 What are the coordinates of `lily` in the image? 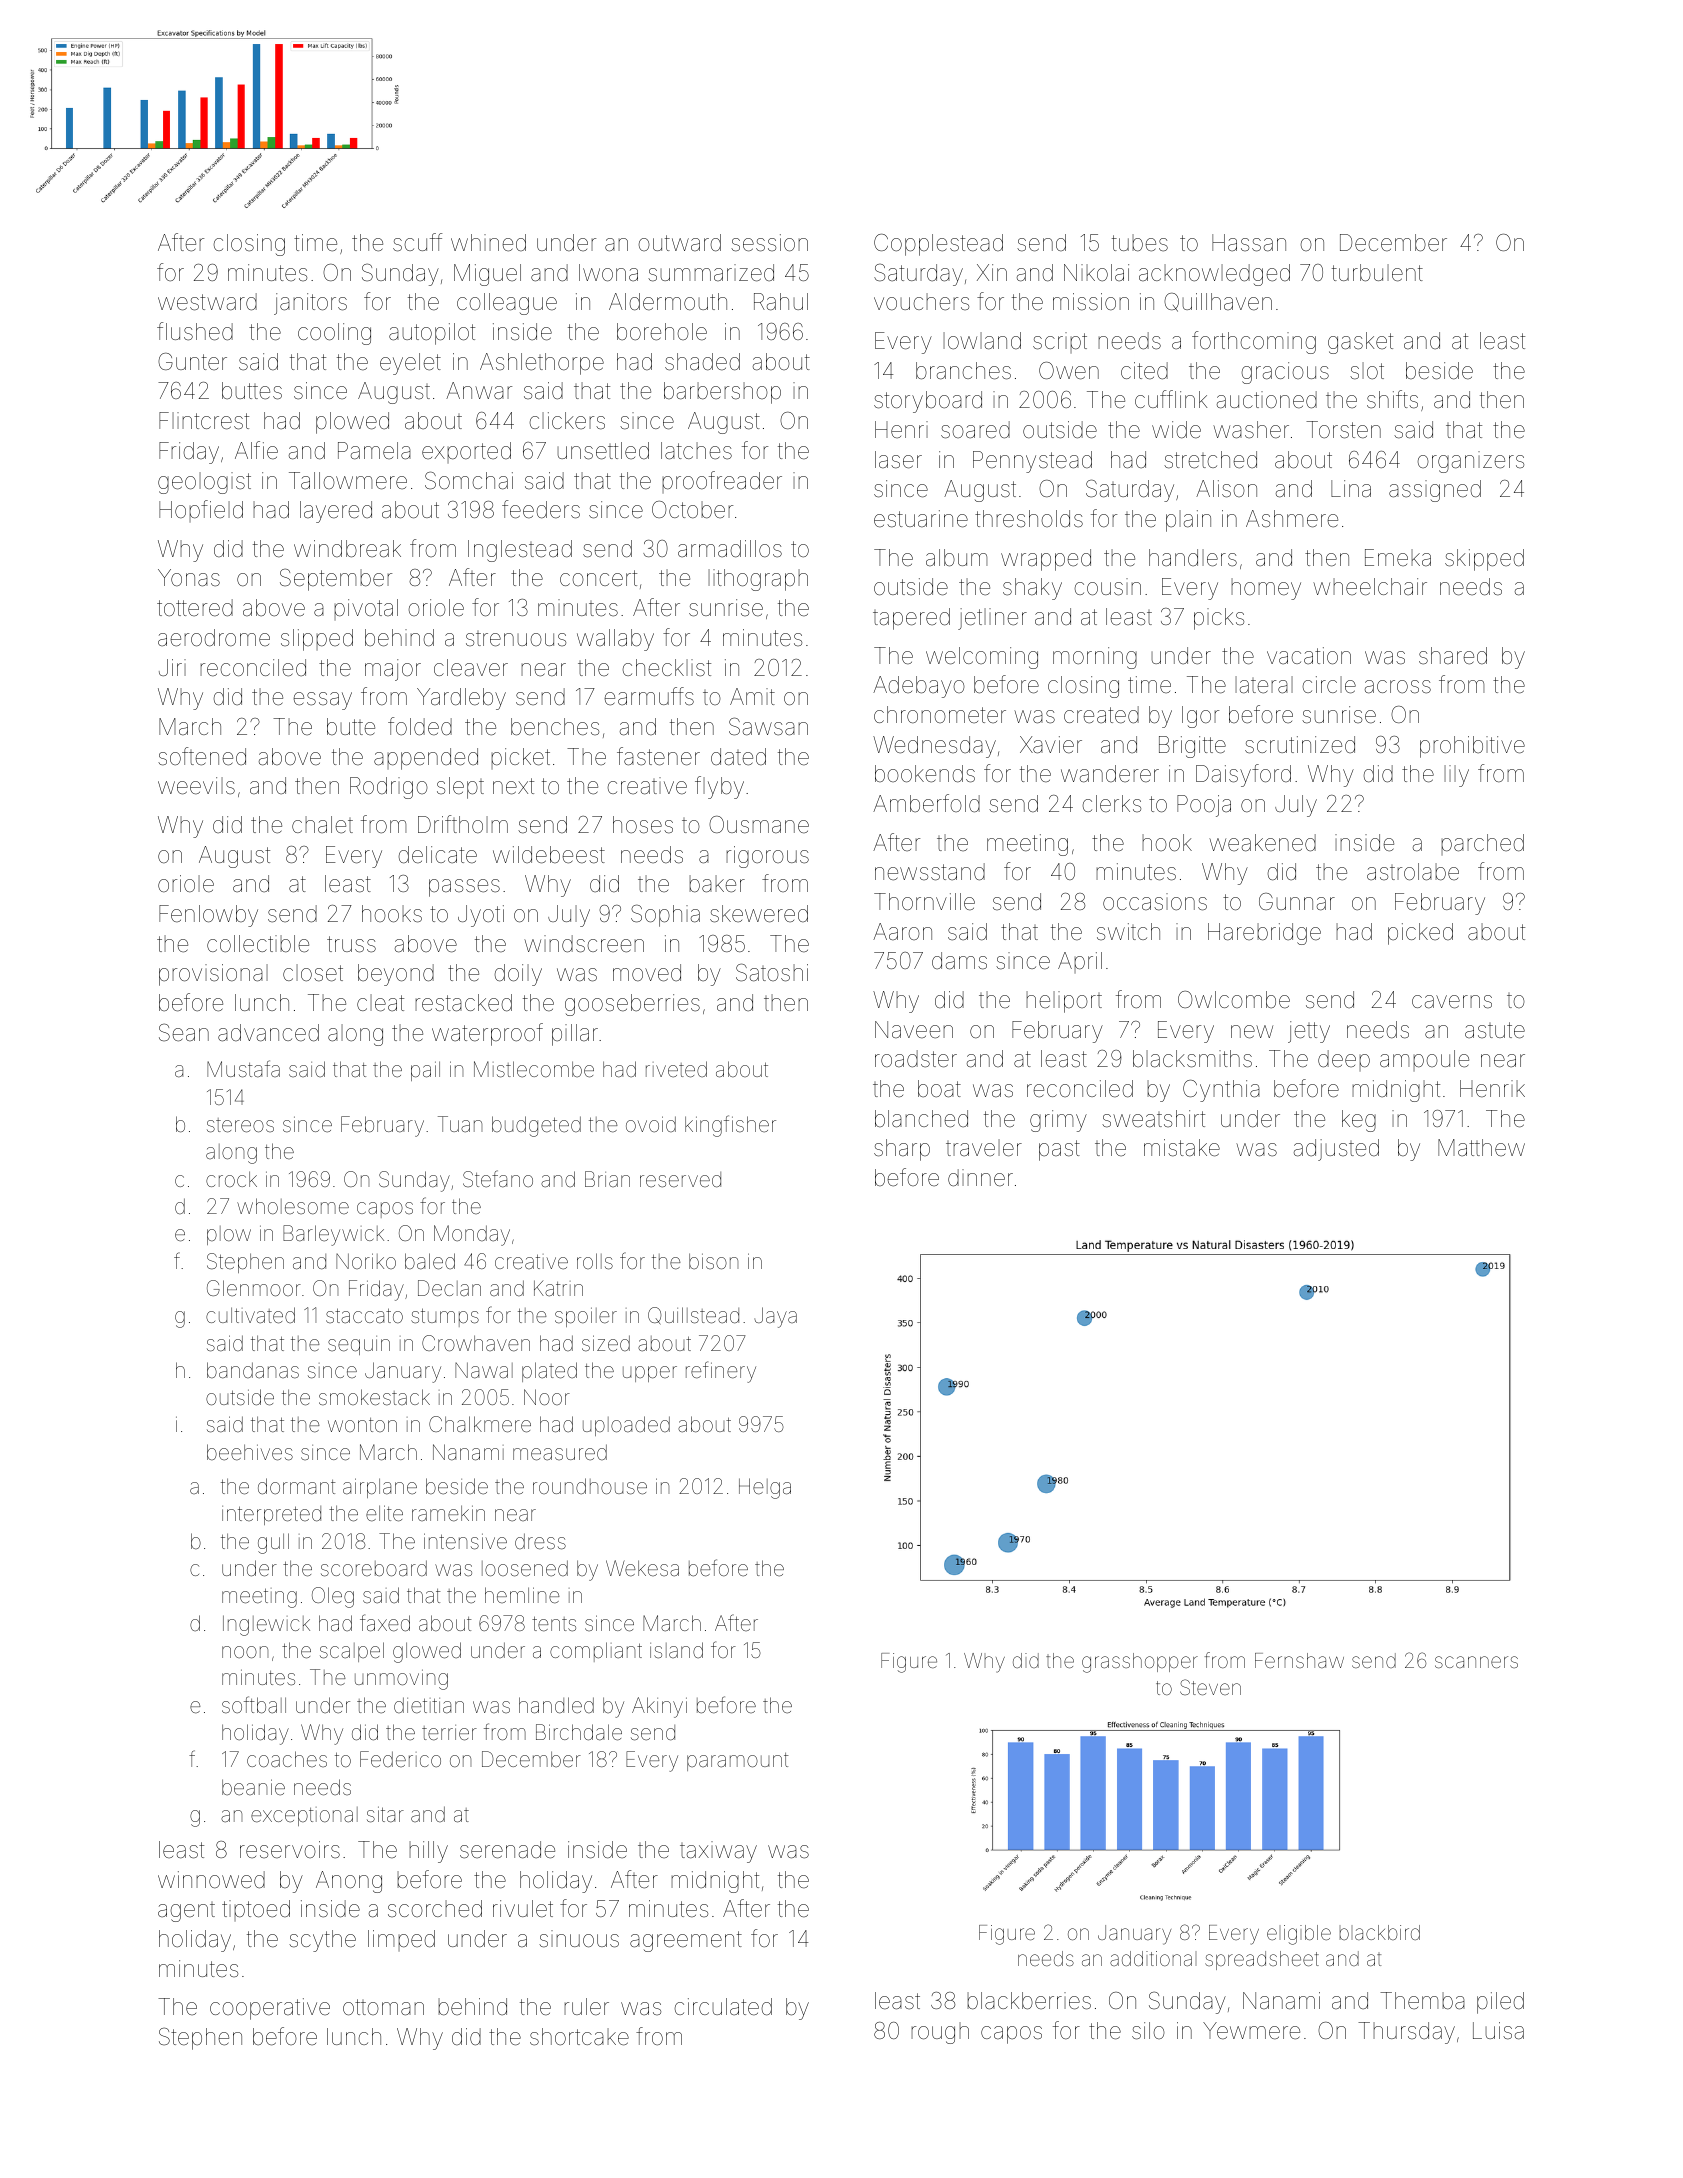 It's located at (1456, 776).
